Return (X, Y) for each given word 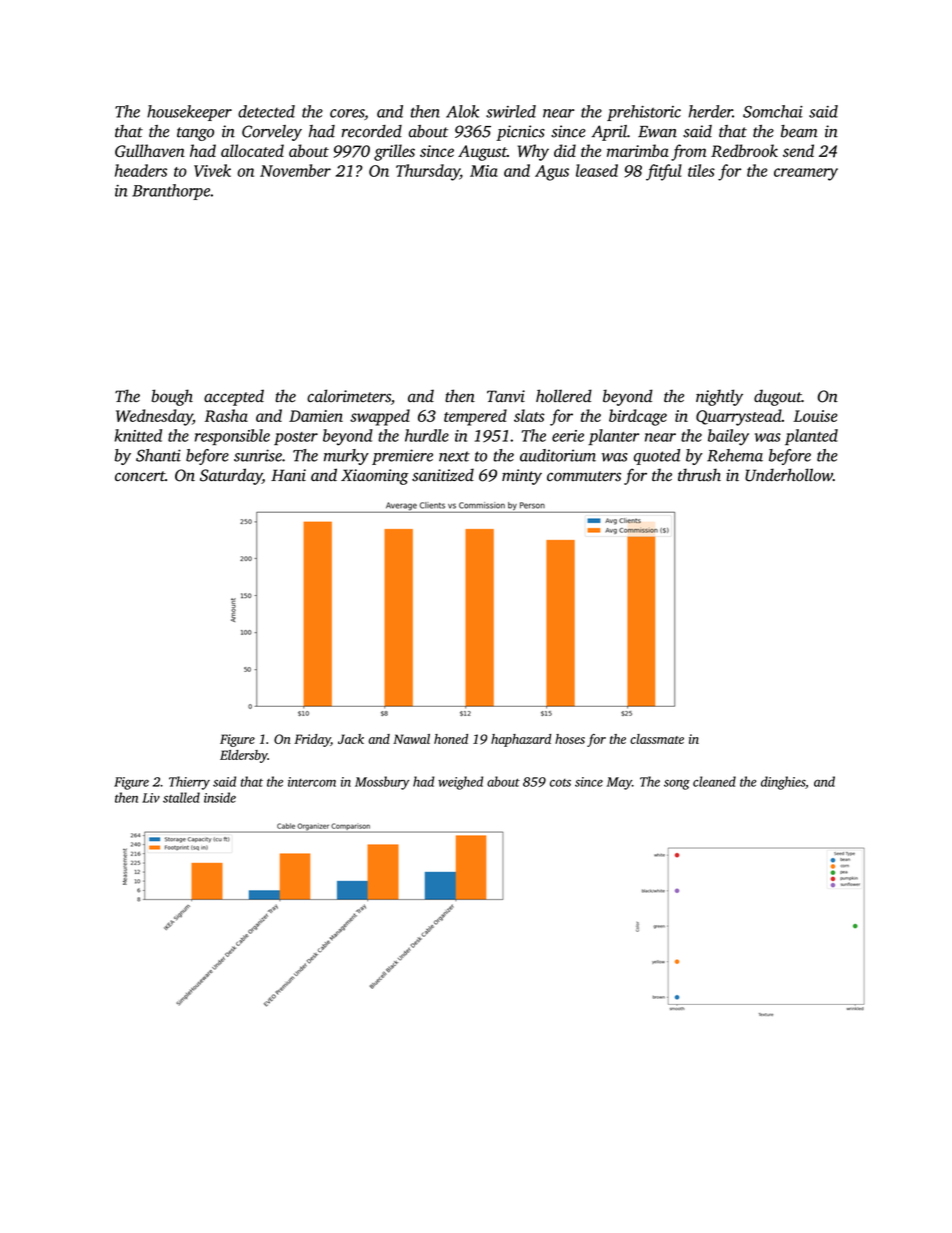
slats (529, 415)
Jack (351, 739)
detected (266, 111)
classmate (657, 739)
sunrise (258, 455)
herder (711, 111)
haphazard (521, 740)
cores (347, 113)
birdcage (638, 417)
